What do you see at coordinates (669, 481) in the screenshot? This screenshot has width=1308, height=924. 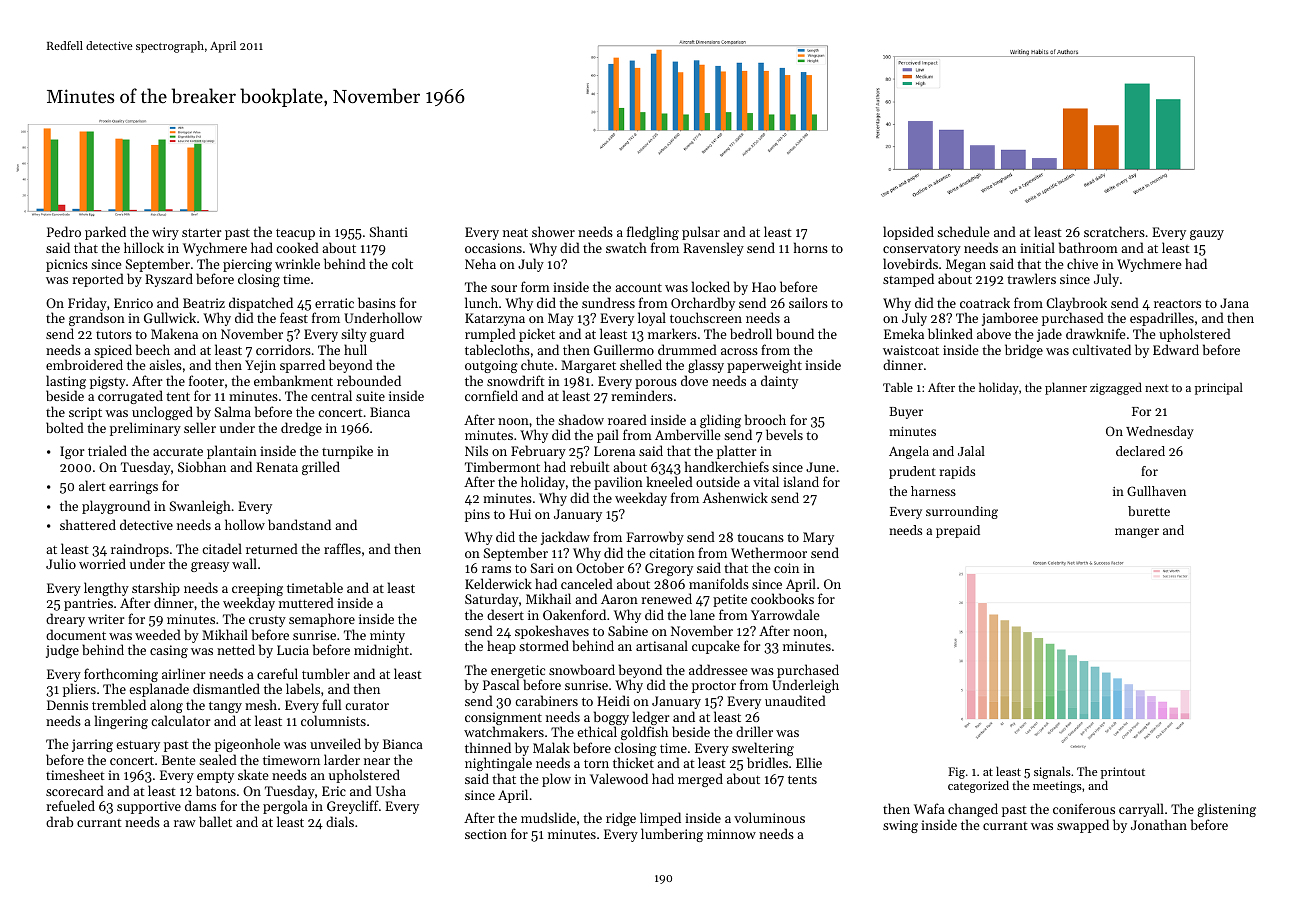 I see `kneeled` at bounding box center [669, 481].
